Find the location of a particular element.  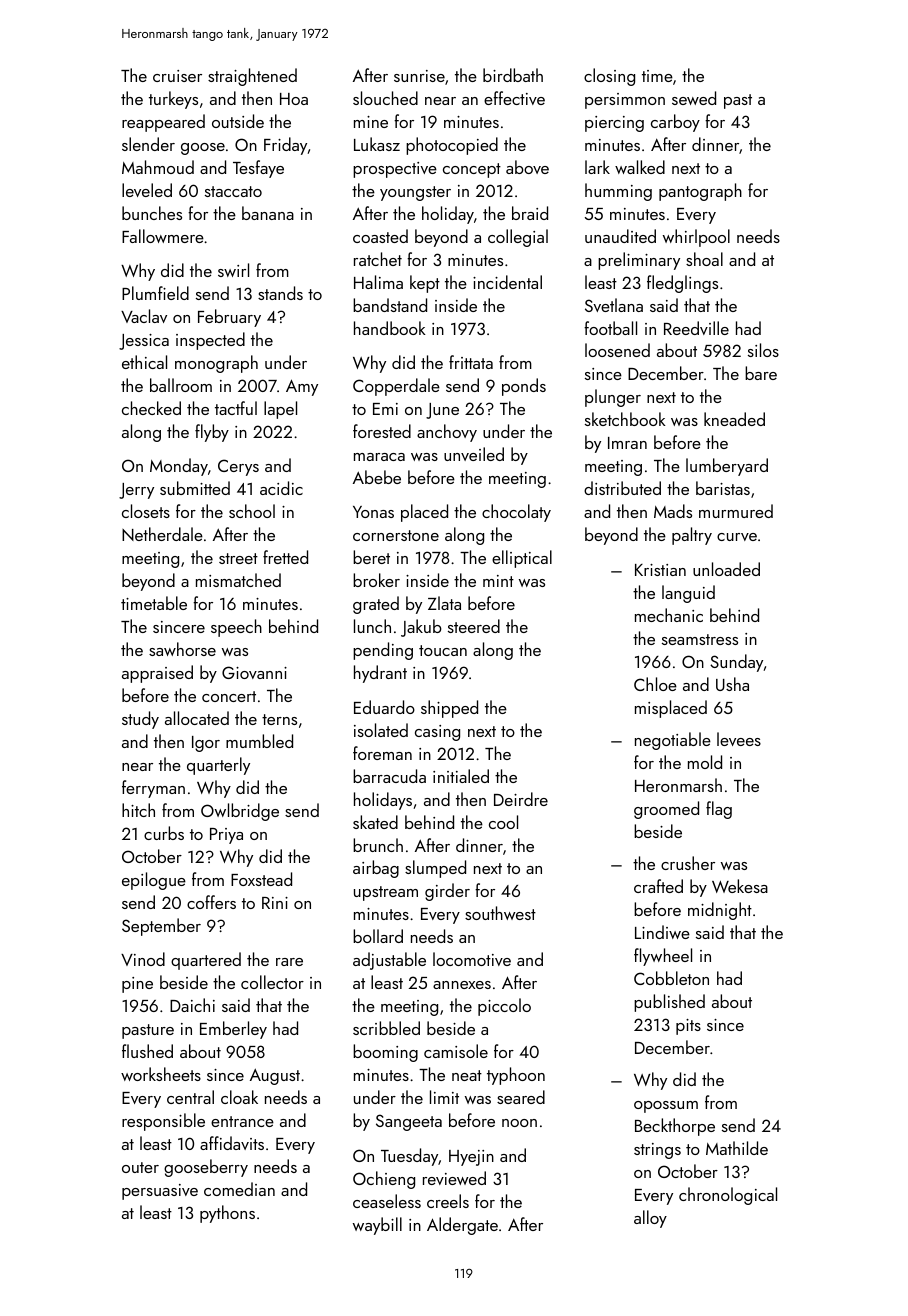

straightened is located at coordinates (252, 77).
